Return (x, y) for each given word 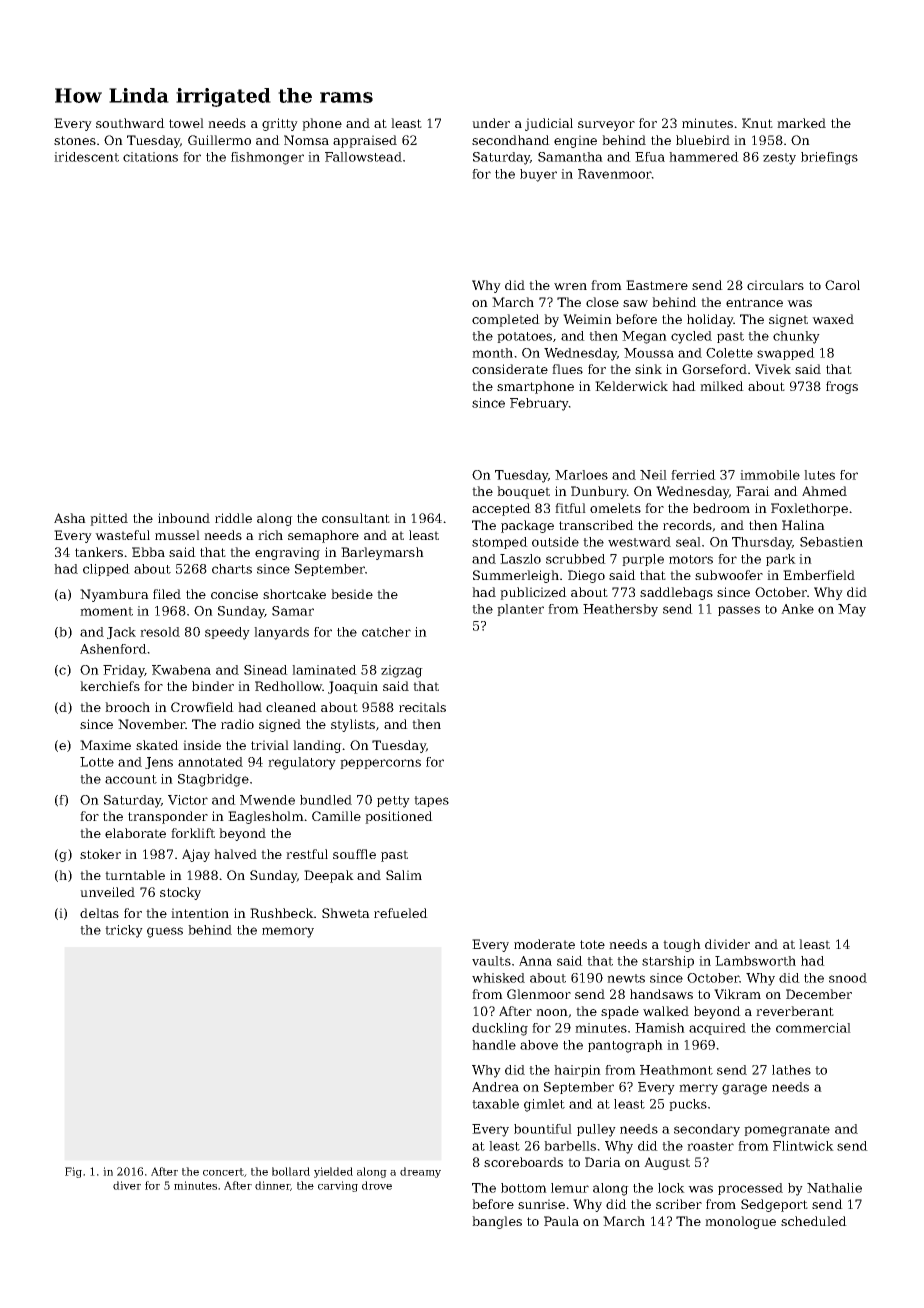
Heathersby (620, 610)
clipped (106, 570)
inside (202, 745)
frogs (842, 387)
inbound (184, 518)
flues (567, 369)
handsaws (661, 994)
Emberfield (819, 575)
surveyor (606, 126)
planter (520, 610)
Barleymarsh (382, 553)
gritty (280, 124)
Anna (535, 961)
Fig (73, 1172)
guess (165, 932)
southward (130, 123)
